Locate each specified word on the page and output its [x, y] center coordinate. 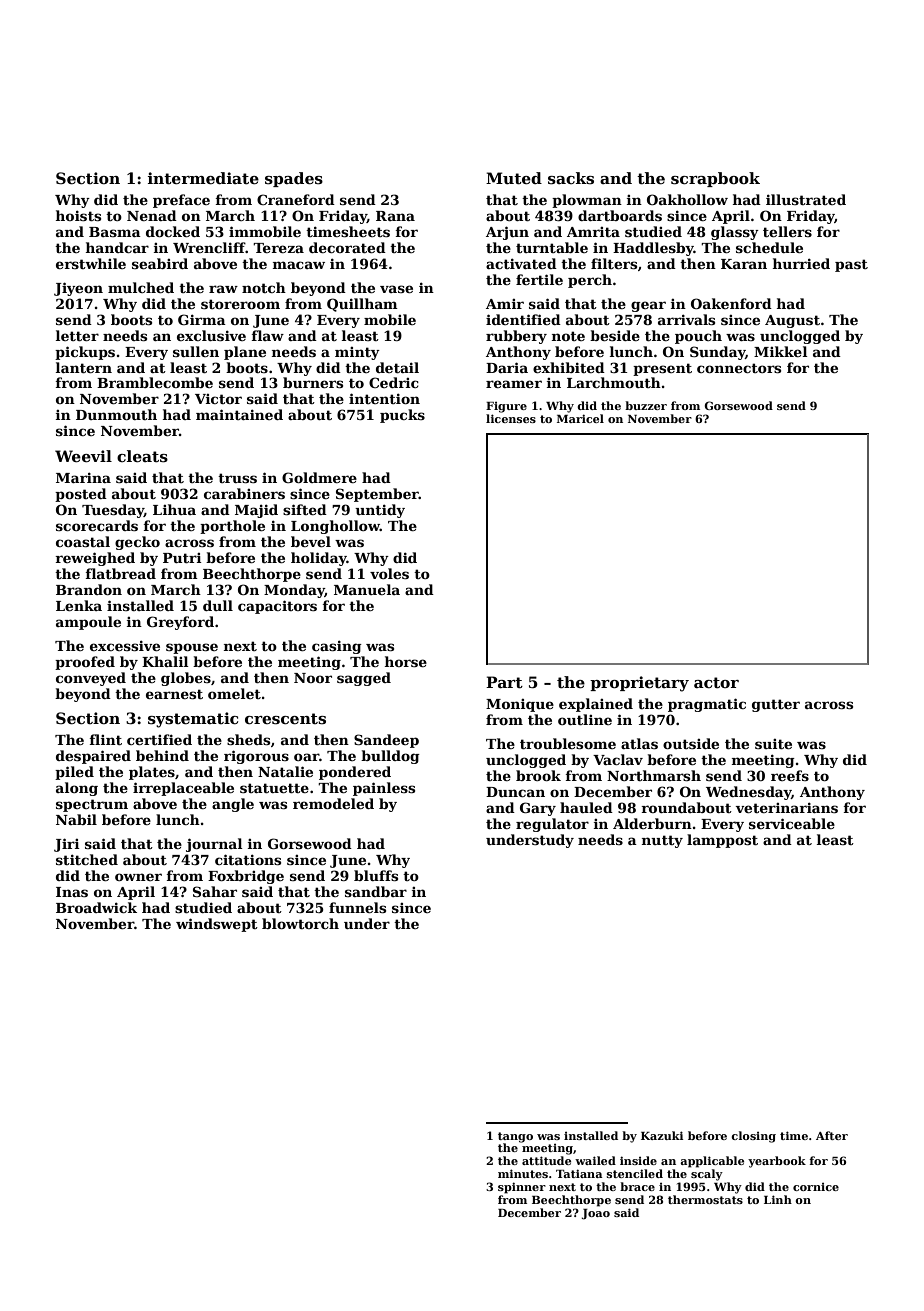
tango [515, 1137]
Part [504, 682]
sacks [571, 178]
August [792, 321]
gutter [776, 705]
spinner [522, 1188]
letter [77, 335]
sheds [248, 739]
